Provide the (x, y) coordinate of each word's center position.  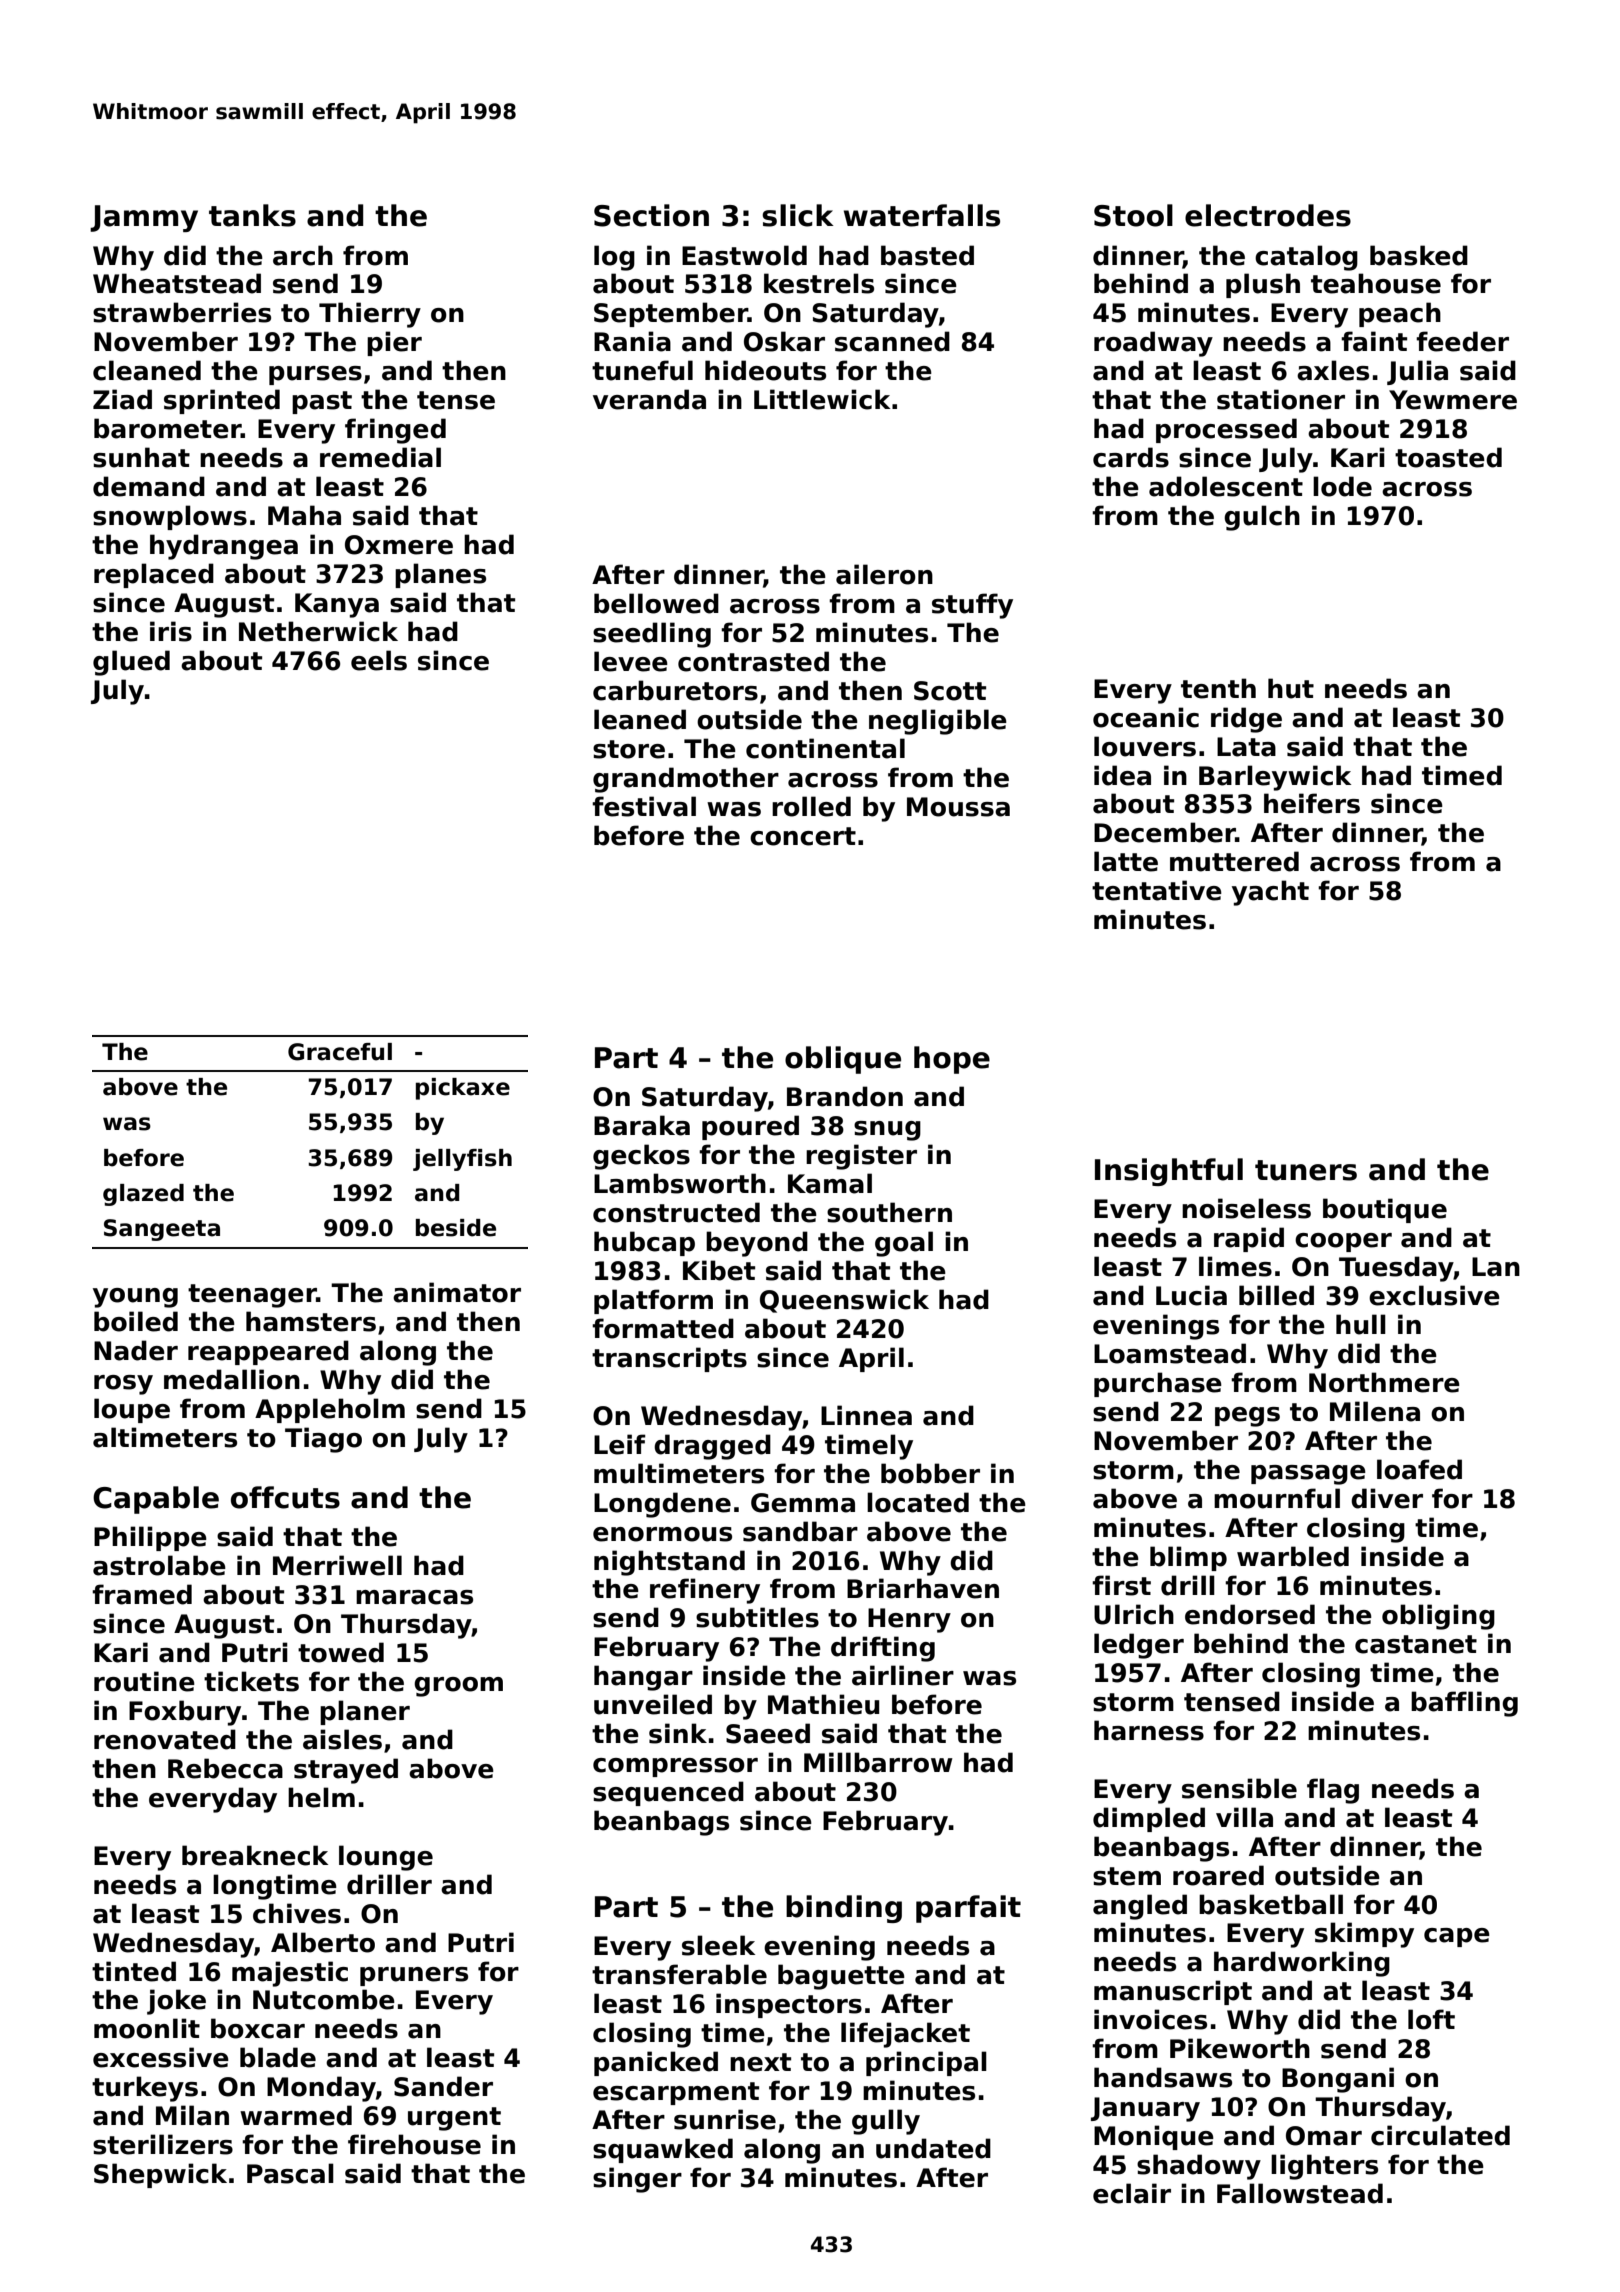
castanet (1416, 1644)
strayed (346, 1771)
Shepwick (160, 2175)
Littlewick (822, 399)
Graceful (340, 1052)
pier (394, 343)
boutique (1385, 1210)
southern (889, 1212)
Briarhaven (923, 1588)
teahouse (1376, 283)
